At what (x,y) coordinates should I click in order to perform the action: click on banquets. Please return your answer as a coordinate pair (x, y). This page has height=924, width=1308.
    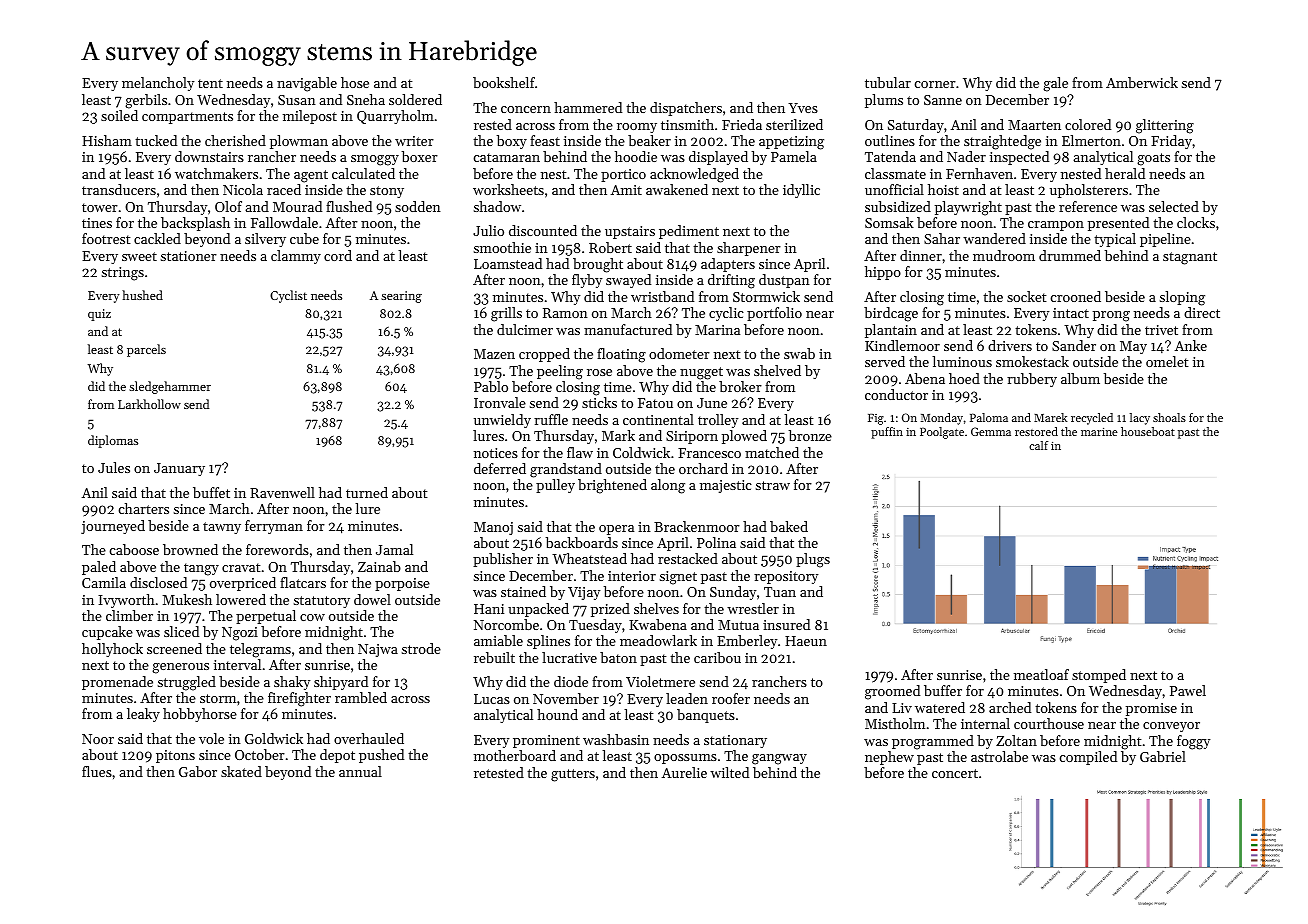
    Looking at the image, I should click on (706, 716).
